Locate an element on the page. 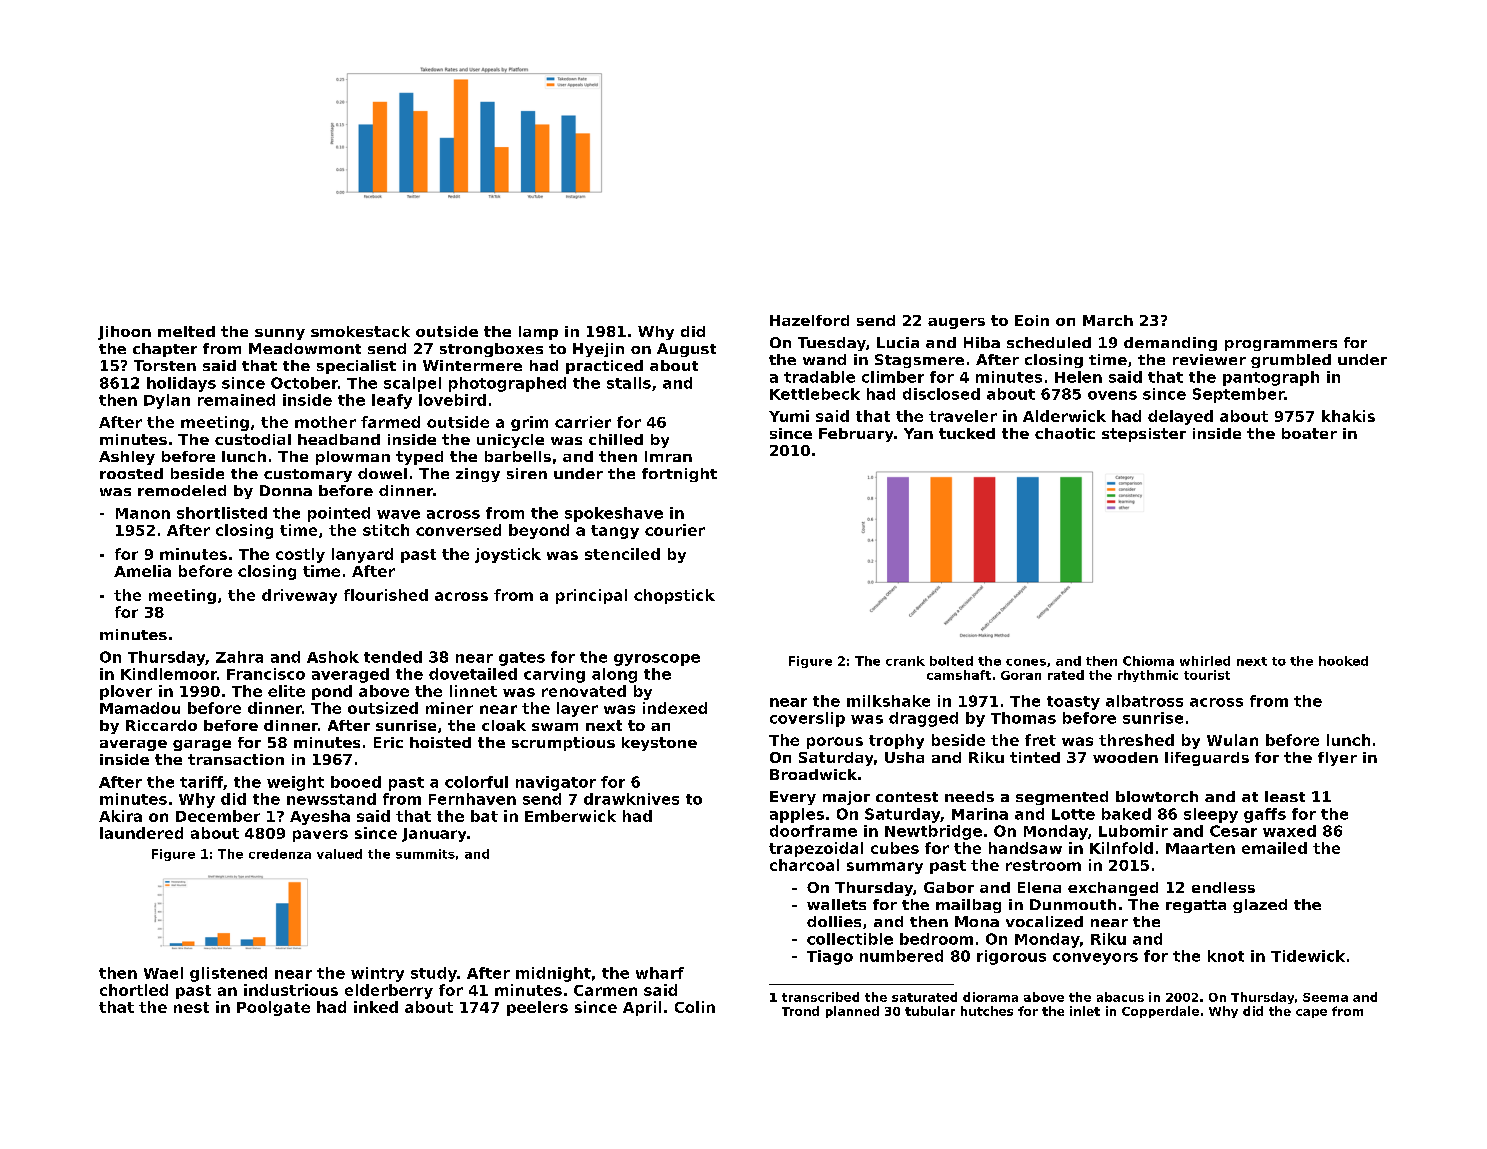  fortnight is located at coordinates (679, 475).
